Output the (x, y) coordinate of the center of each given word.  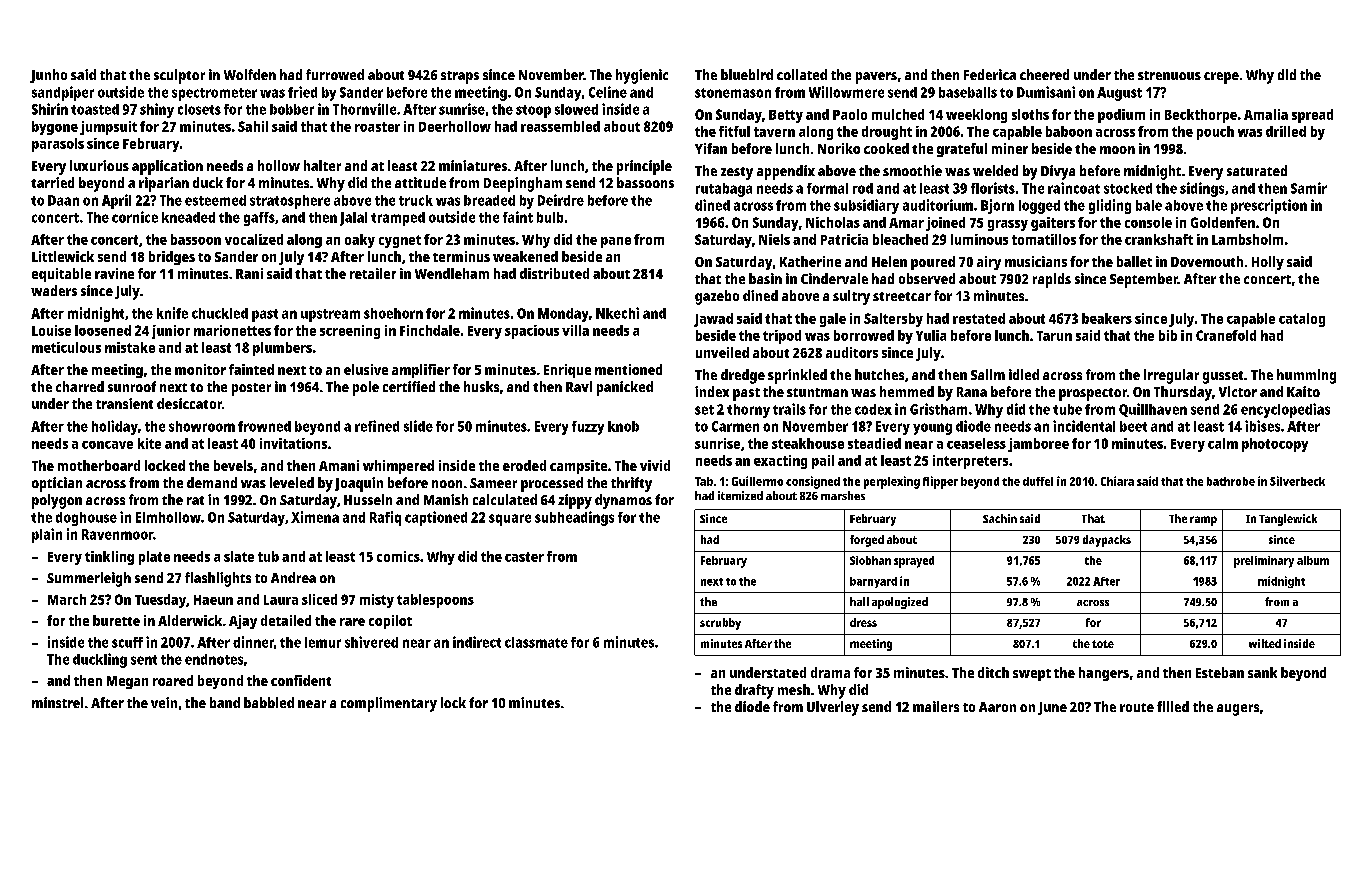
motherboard (99, 465)
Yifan (711, 148)
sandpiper (63, 93)
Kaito (1303, 391)
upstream (330, 315)
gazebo (717, 297)
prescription (1269, 206)
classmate (536, 642)
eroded (524, 465)
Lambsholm (1247, 239)
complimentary (389, 704)
